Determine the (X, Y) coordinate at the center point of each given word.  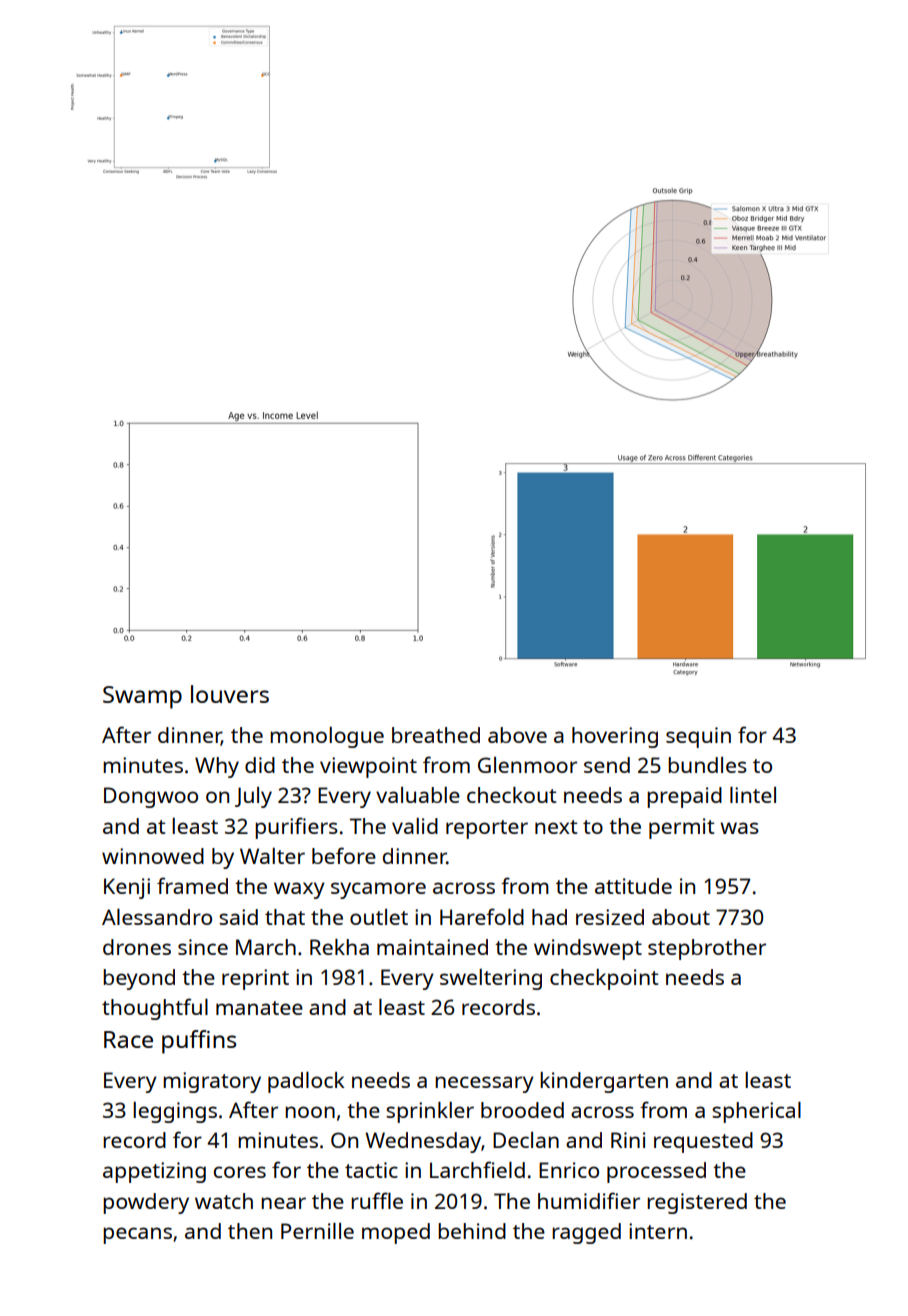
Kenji (127, 888)
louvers (230, 694)
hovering (615, 737)
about (681, 917)
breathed (436, 735)
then (250, 1231)
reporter (487, 829)
